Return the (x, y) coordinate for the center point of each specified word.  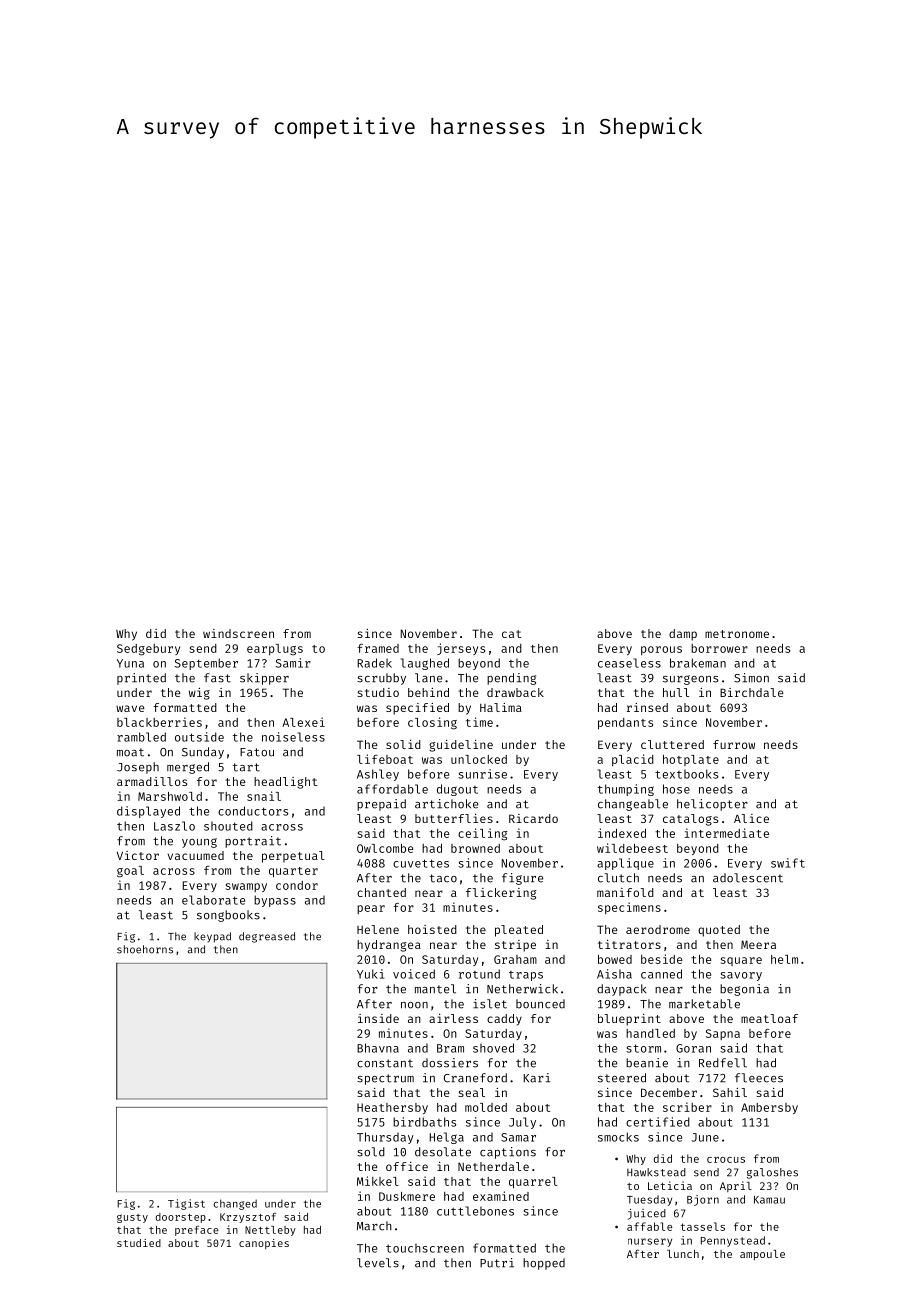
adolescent (748, 878)
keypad (212, 937)
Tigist (186, 1204)
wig (199, 694)
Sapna (723, 1034)
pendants (625, 723)
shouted (228, 826)
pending (511, 679)
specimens (629, 908)
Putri (497, 1263)
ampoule (762, 1255)
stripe (515, 946)
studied (139, 1243)
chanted (381, 892)
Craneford (475, 1078)
